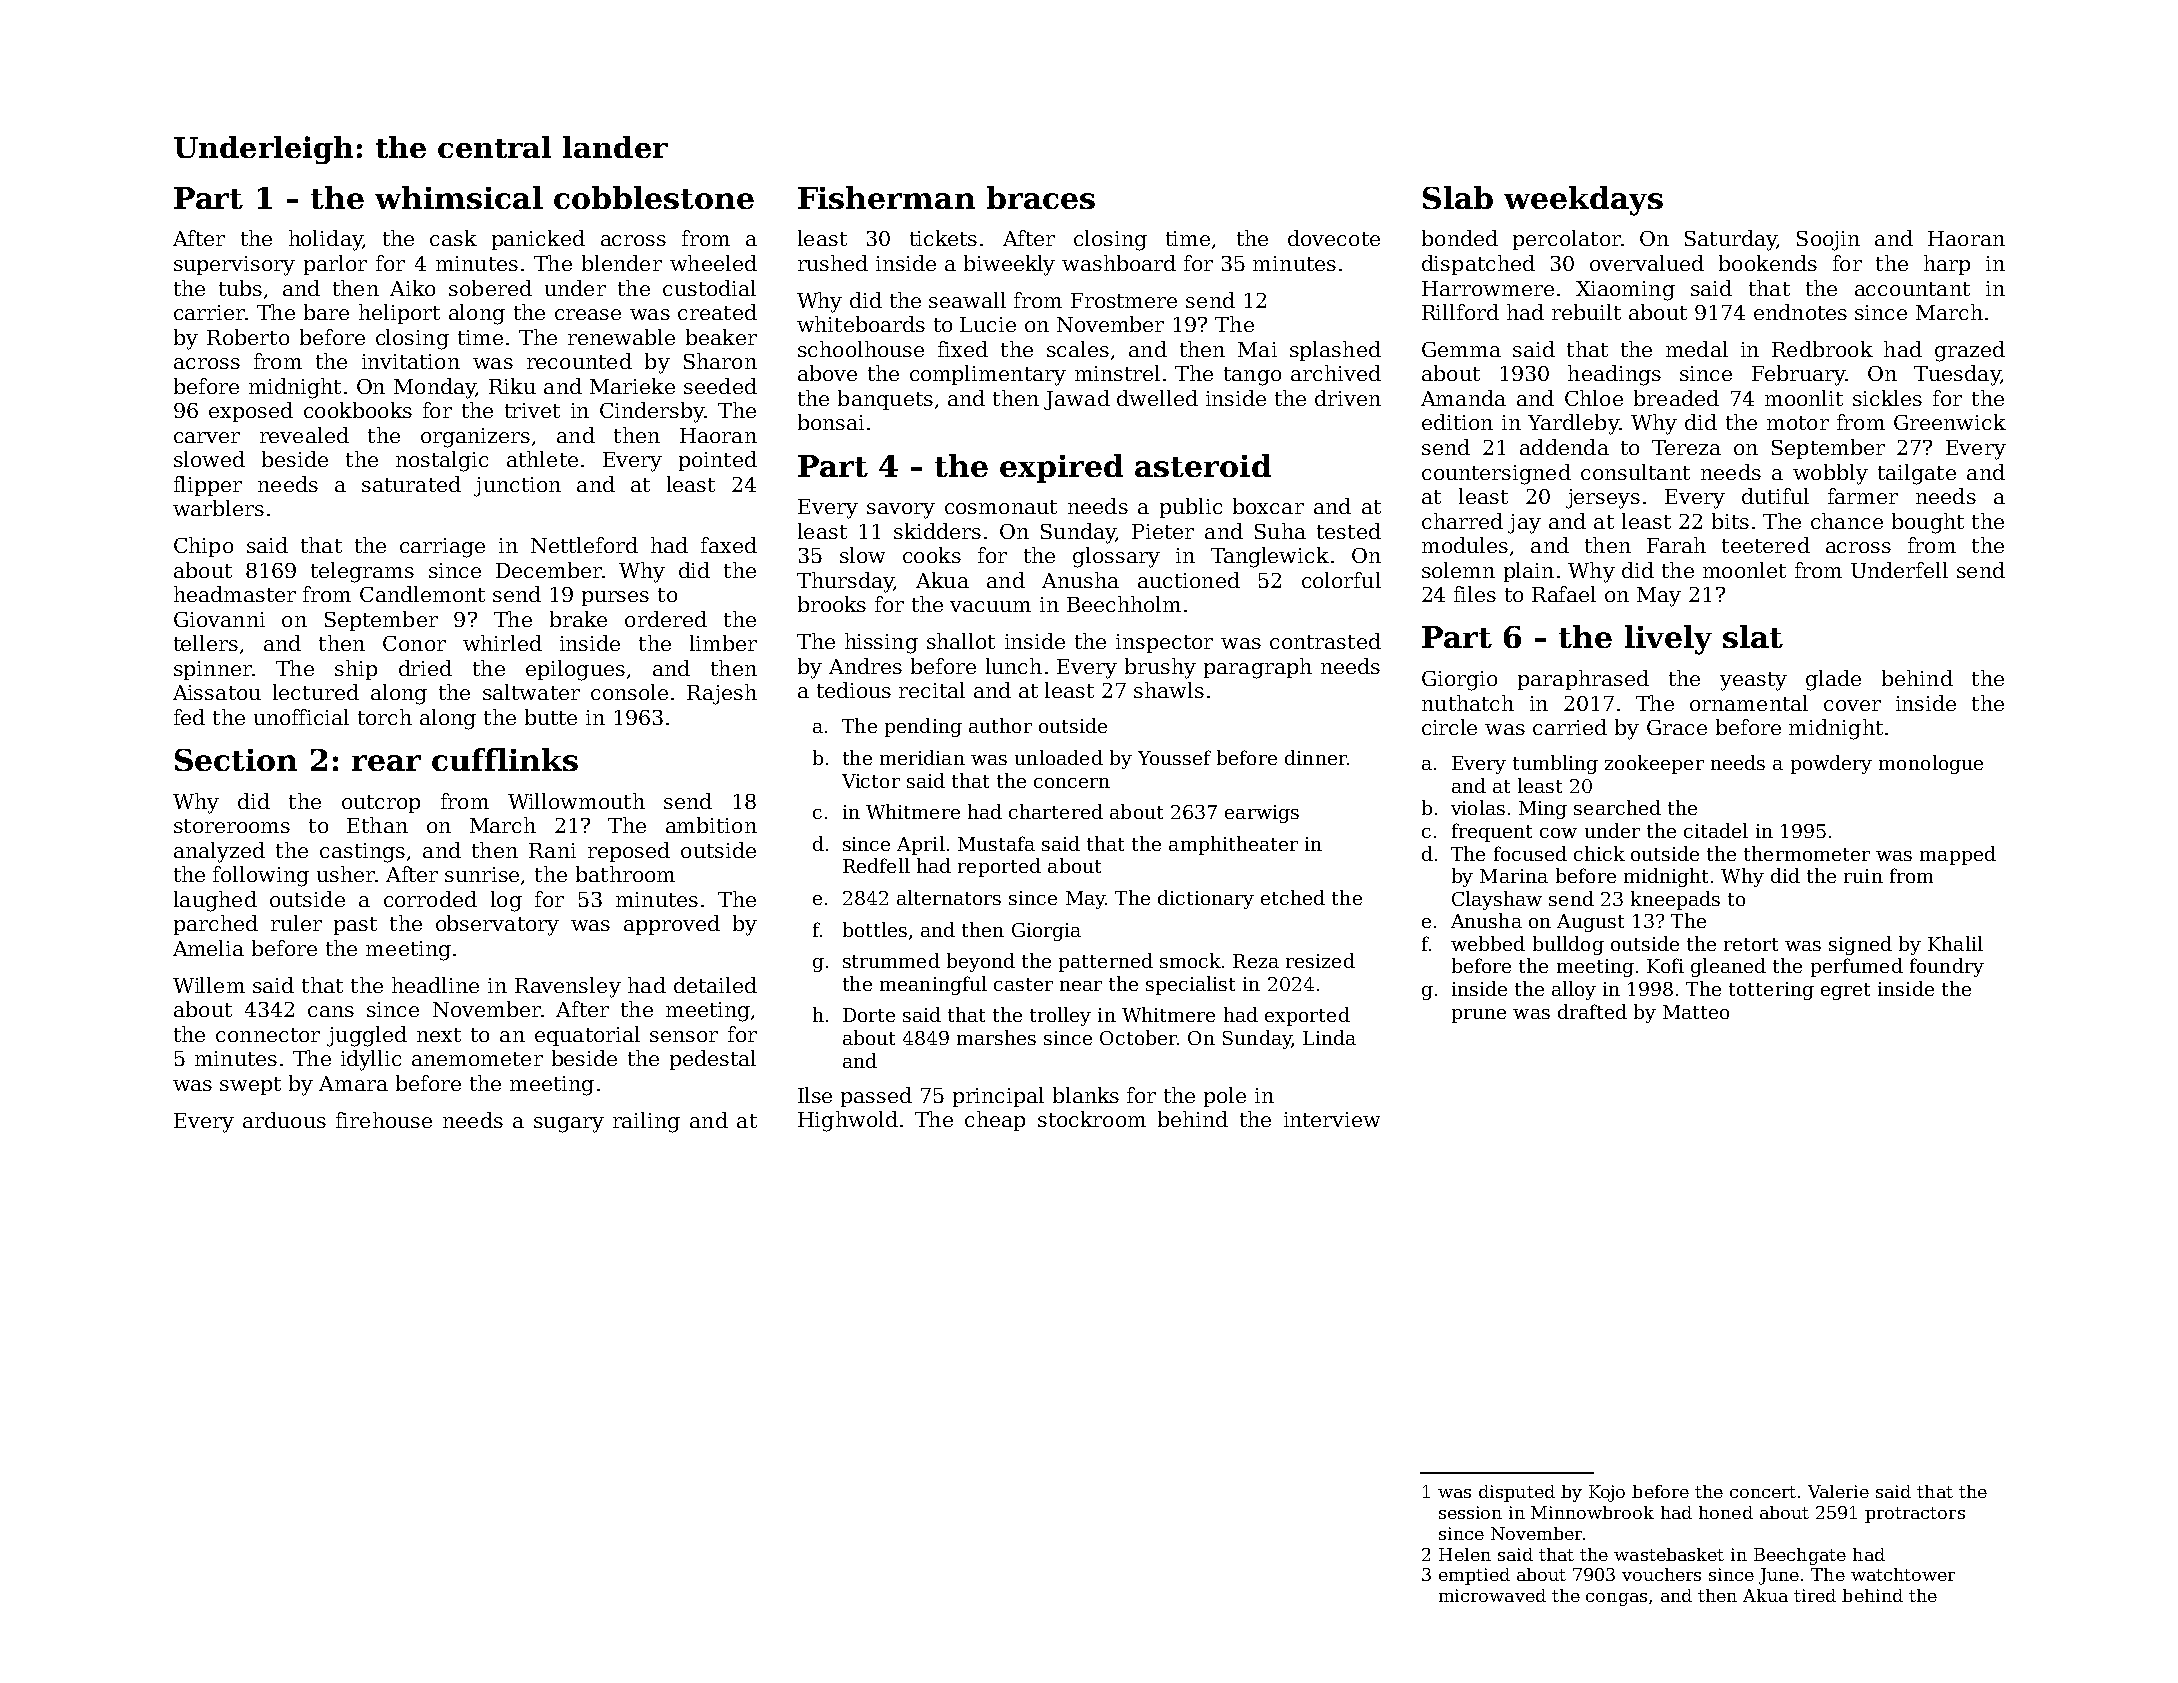  I want to click on interview, so click(1332, 1119).
